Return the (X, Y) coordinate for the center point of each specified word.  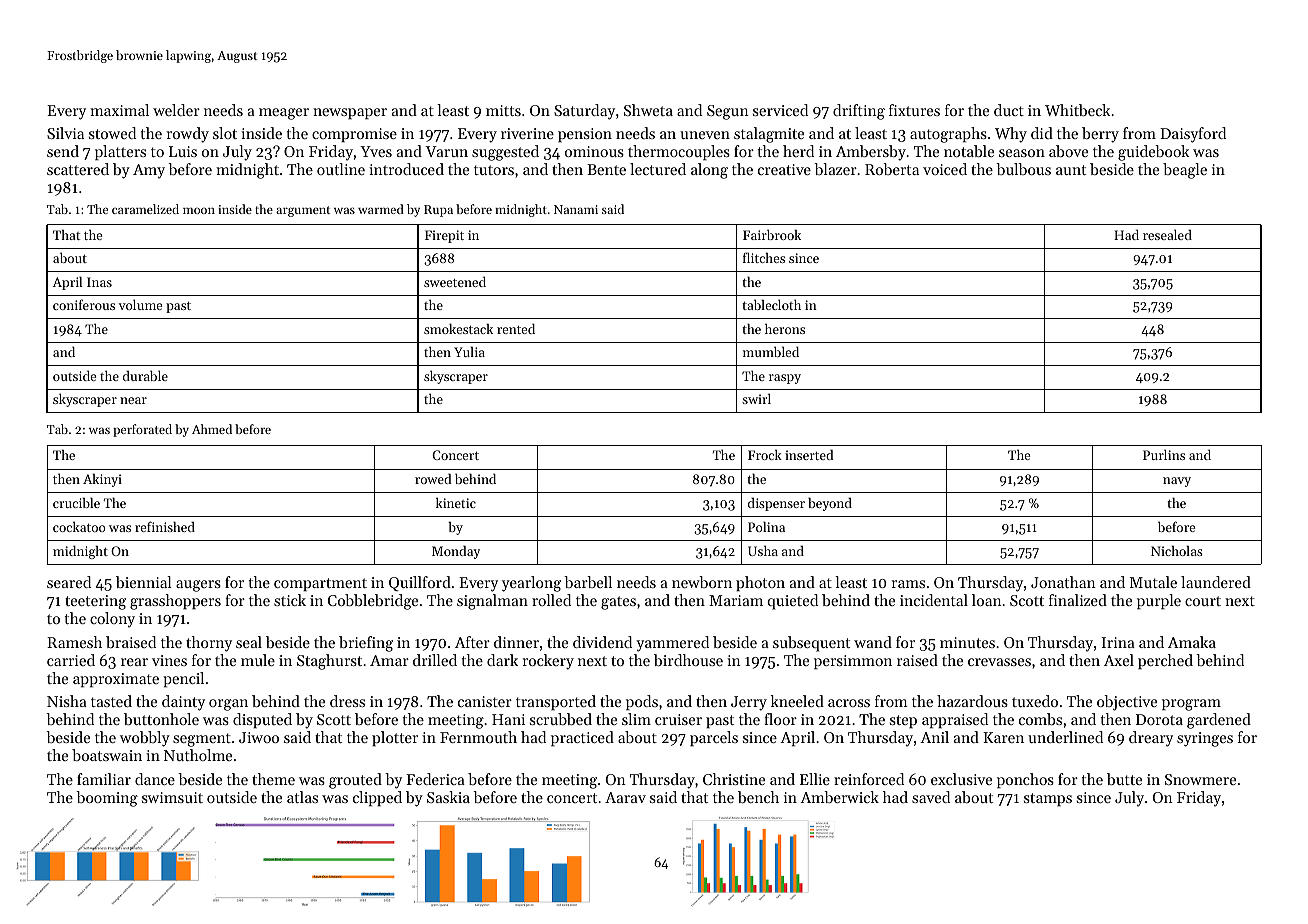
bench (758, 797)
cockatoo (79, 527)
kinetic (456, 503)
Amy (149, 171)
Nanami (576, 209)
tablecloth (771, 304)
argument (303, 211)
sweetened (455, 281)
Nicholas (1177, 550)
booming (107, 799)
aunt (1071, 170)
